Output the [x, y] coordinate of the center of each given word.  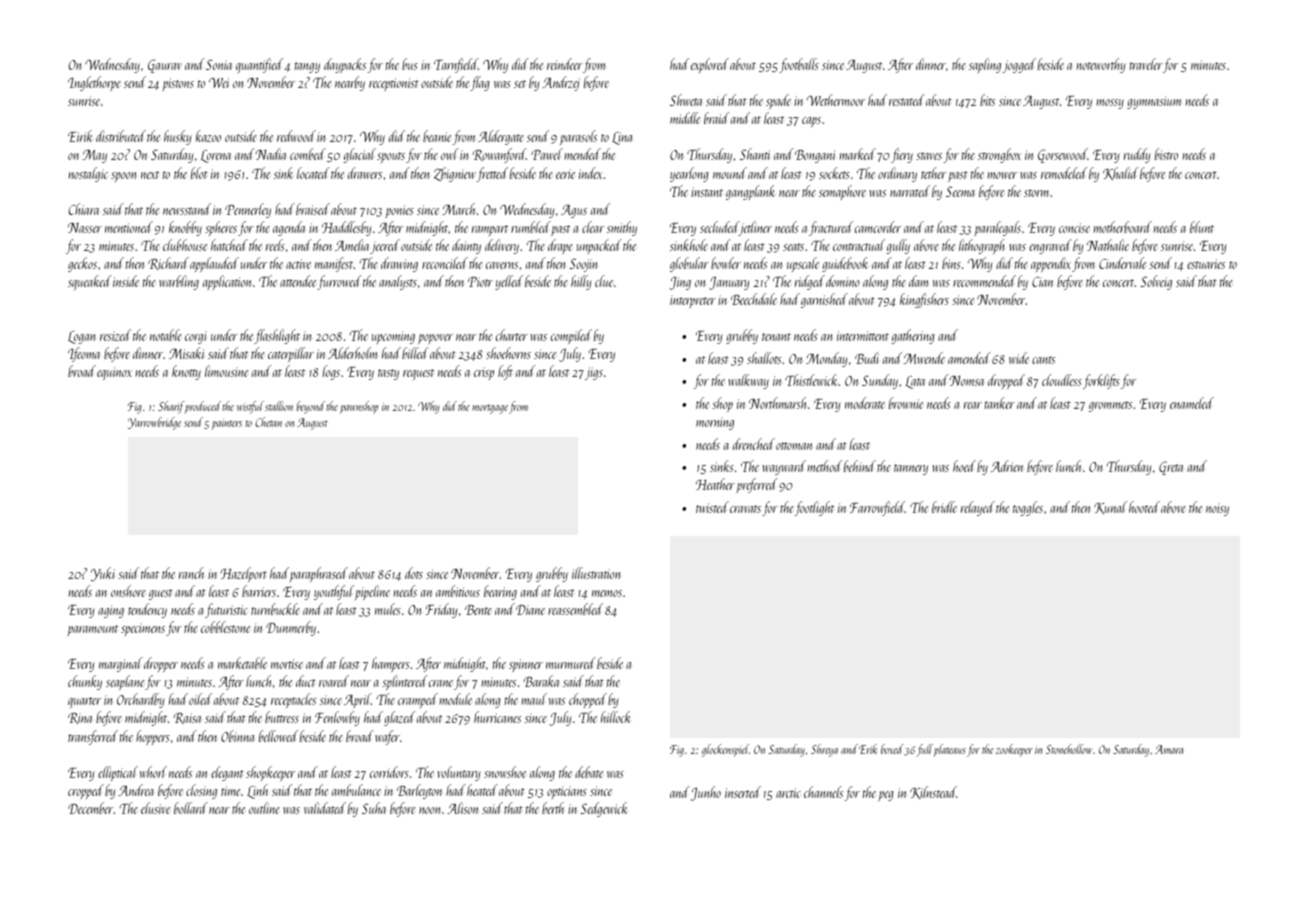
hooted [1144, 507]
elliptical [118, 773]
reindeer [565, 64]
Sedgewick [603, 809]
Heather [715, 484]
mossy [1110, 104]
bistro [1166, 154]
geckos [82, 264]
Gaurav [165, 66]
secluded [719, 228]
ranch [191, 573]
